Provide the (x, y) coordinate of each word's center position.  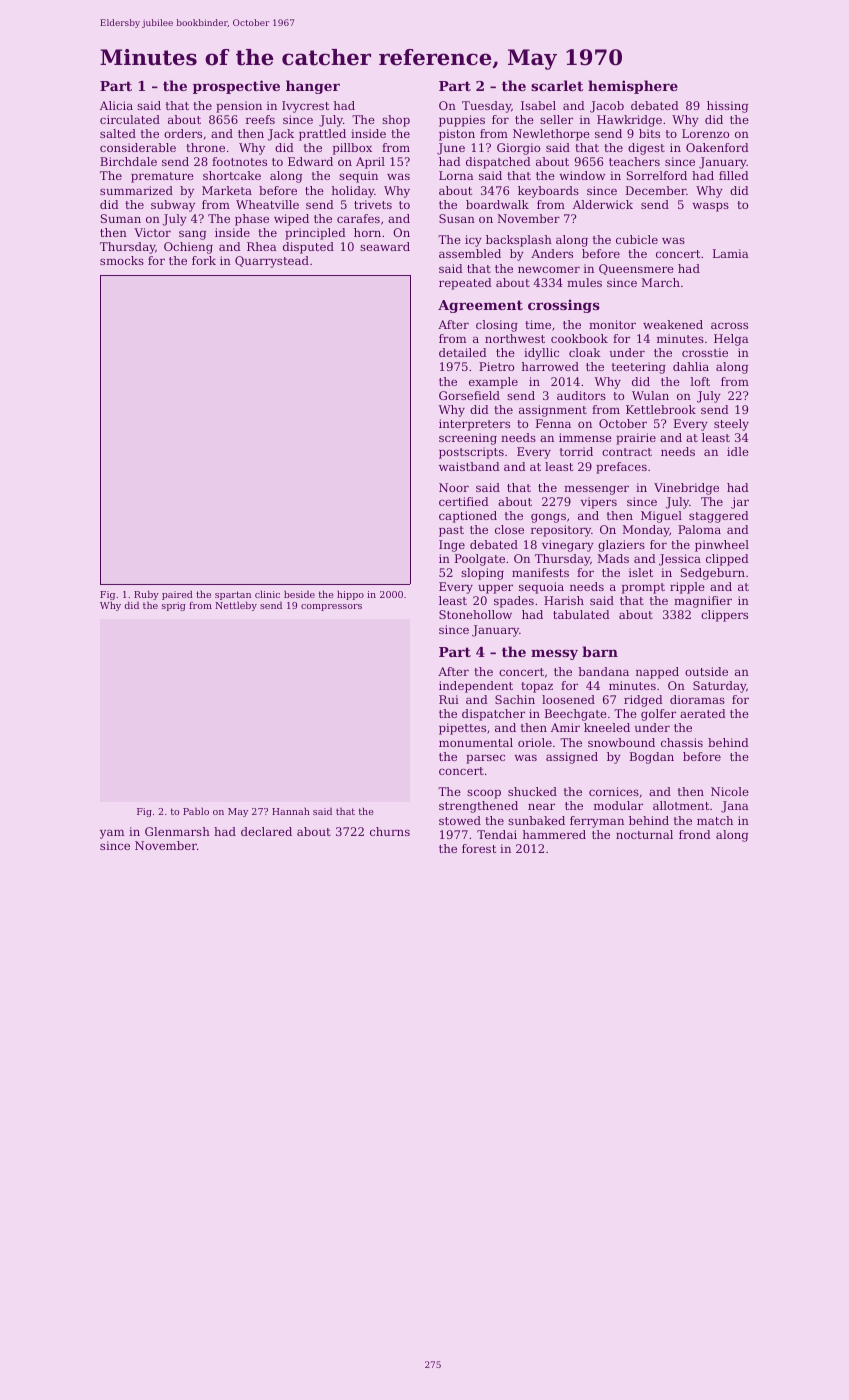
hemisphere (633, 87)
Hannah (291, 811)
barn (600, 651)
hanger (313, 87)
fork (204, 260)
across (729, 325)
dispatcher (493, 715)
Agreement (480, 306)
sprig (174, 606)
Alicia (116, 105)
